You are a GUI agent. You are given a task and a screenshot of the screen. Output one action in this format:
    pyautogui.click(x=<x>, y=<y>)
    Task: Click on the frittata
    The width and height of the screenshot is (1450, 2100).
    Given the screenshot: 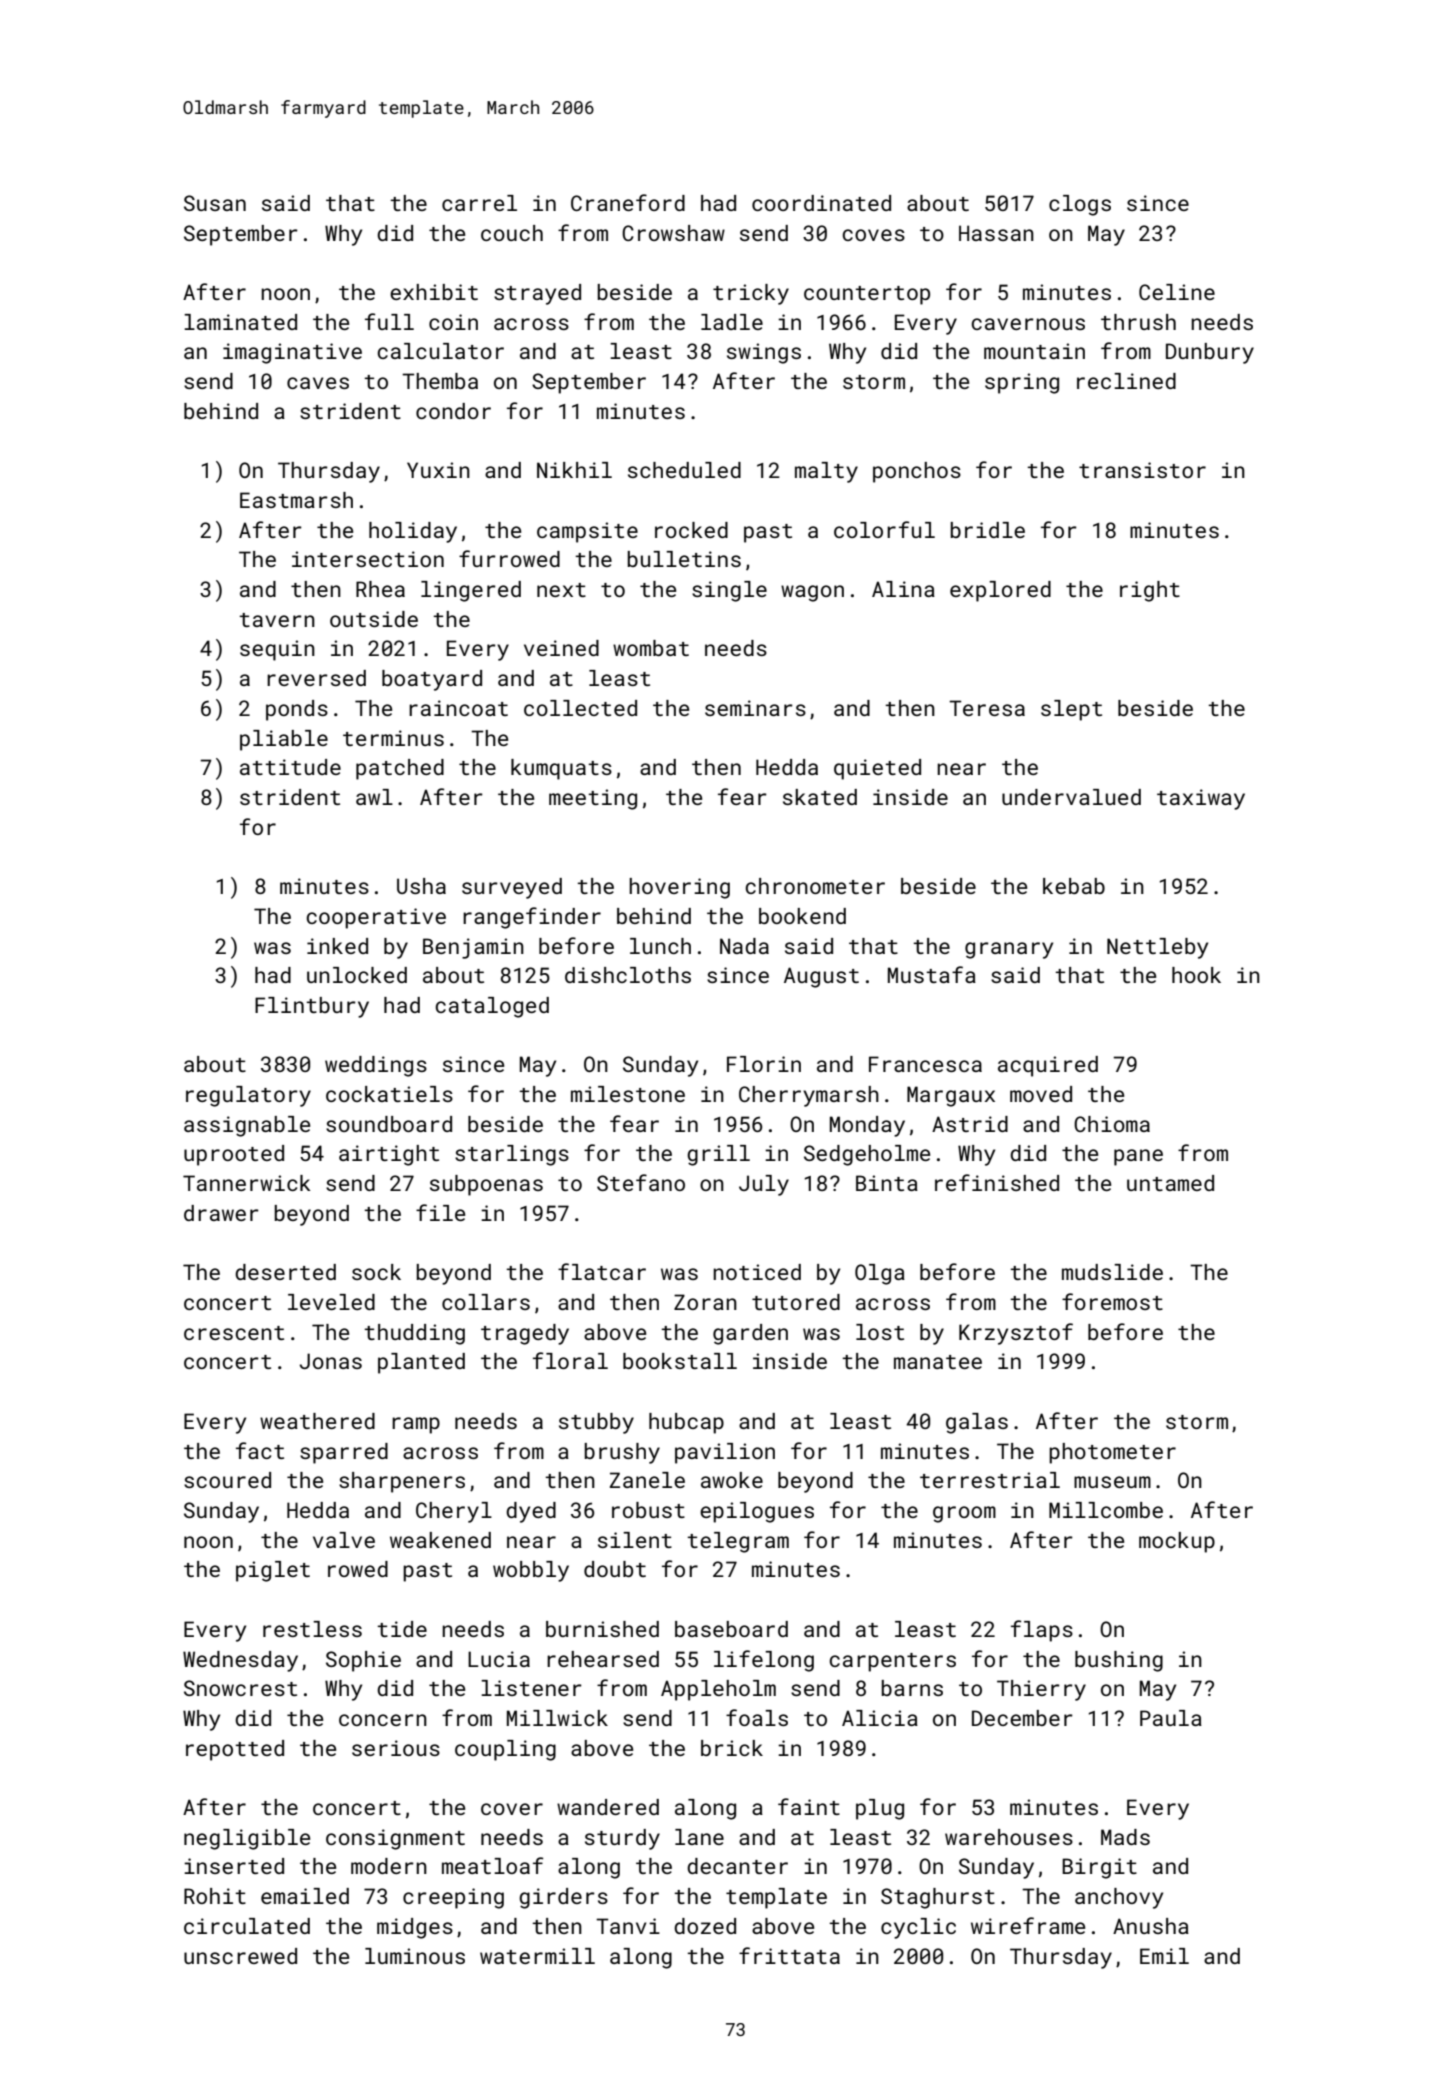 What is the action you would take?
    pyautogui.click(x=789, y=1955)
